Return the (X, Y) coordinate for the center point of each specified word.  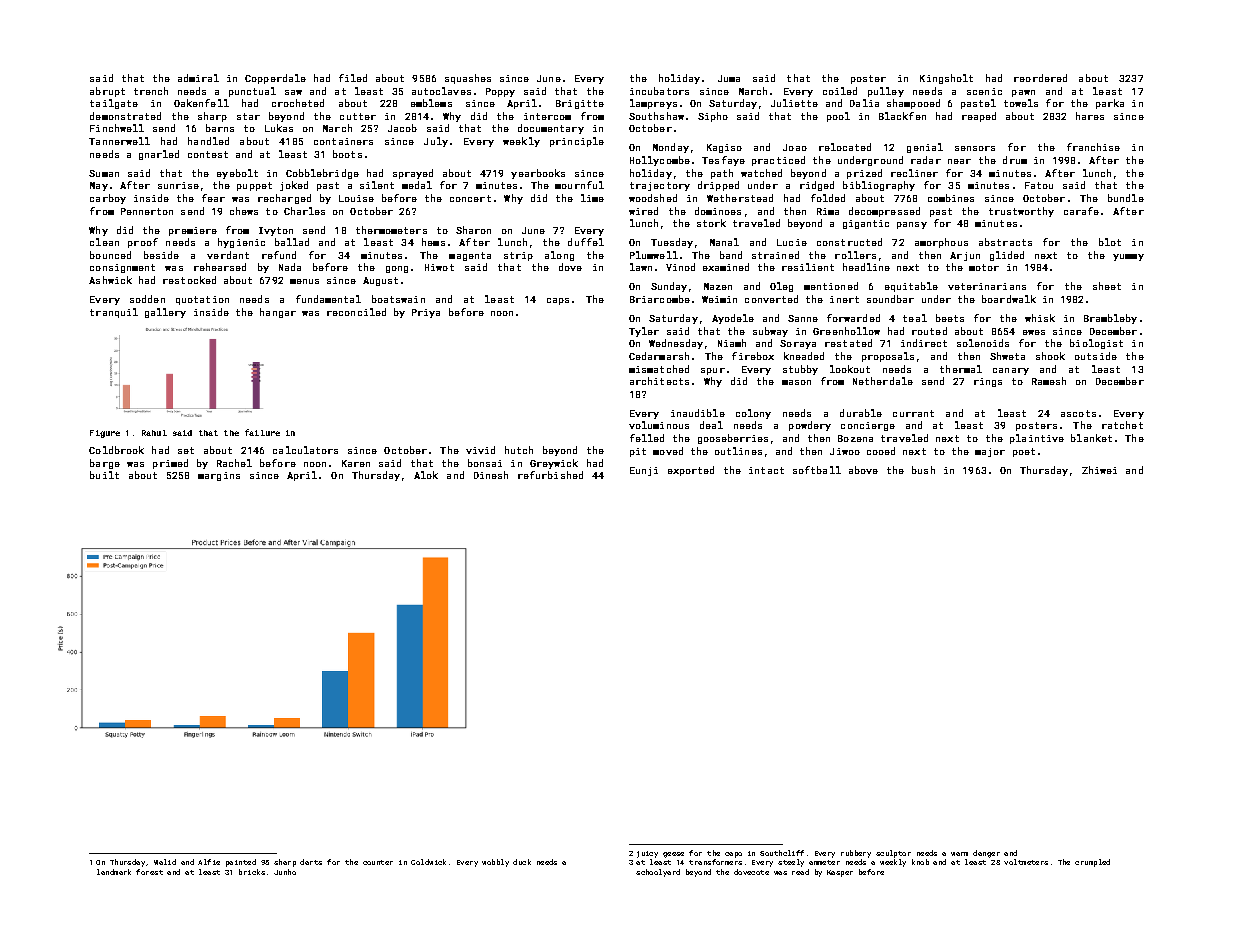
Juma (729, 78)
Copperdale (275, 79)
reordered (1040, 78)
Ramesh (1049, 381)
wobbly (495, 863)
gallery (165, 313)
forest (149, 872)
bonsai (485, 463)
